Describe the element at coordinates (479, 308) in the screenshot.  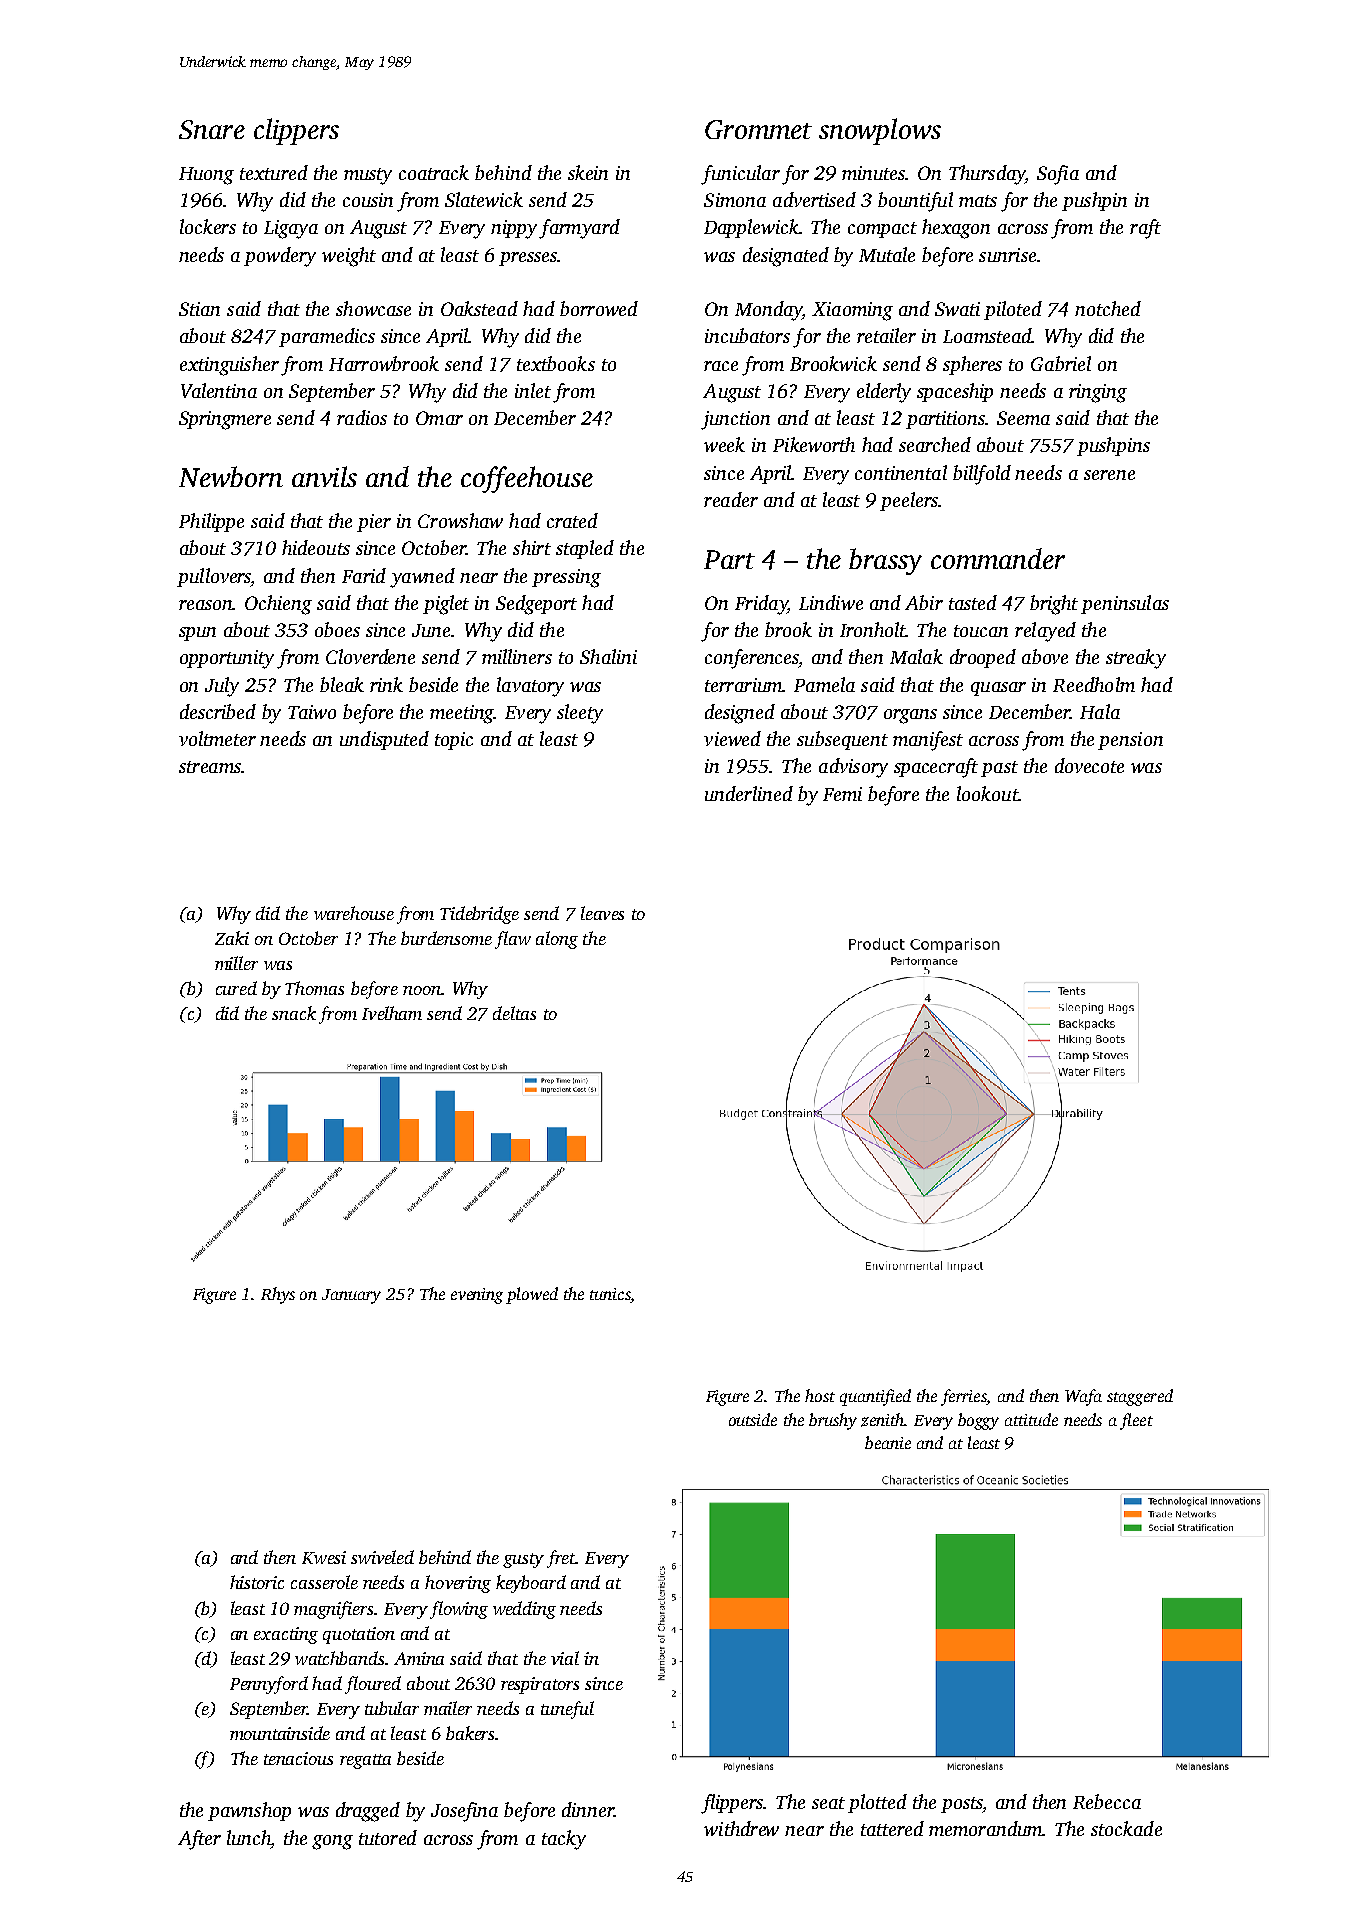
I see `Oakstead` at that location.
